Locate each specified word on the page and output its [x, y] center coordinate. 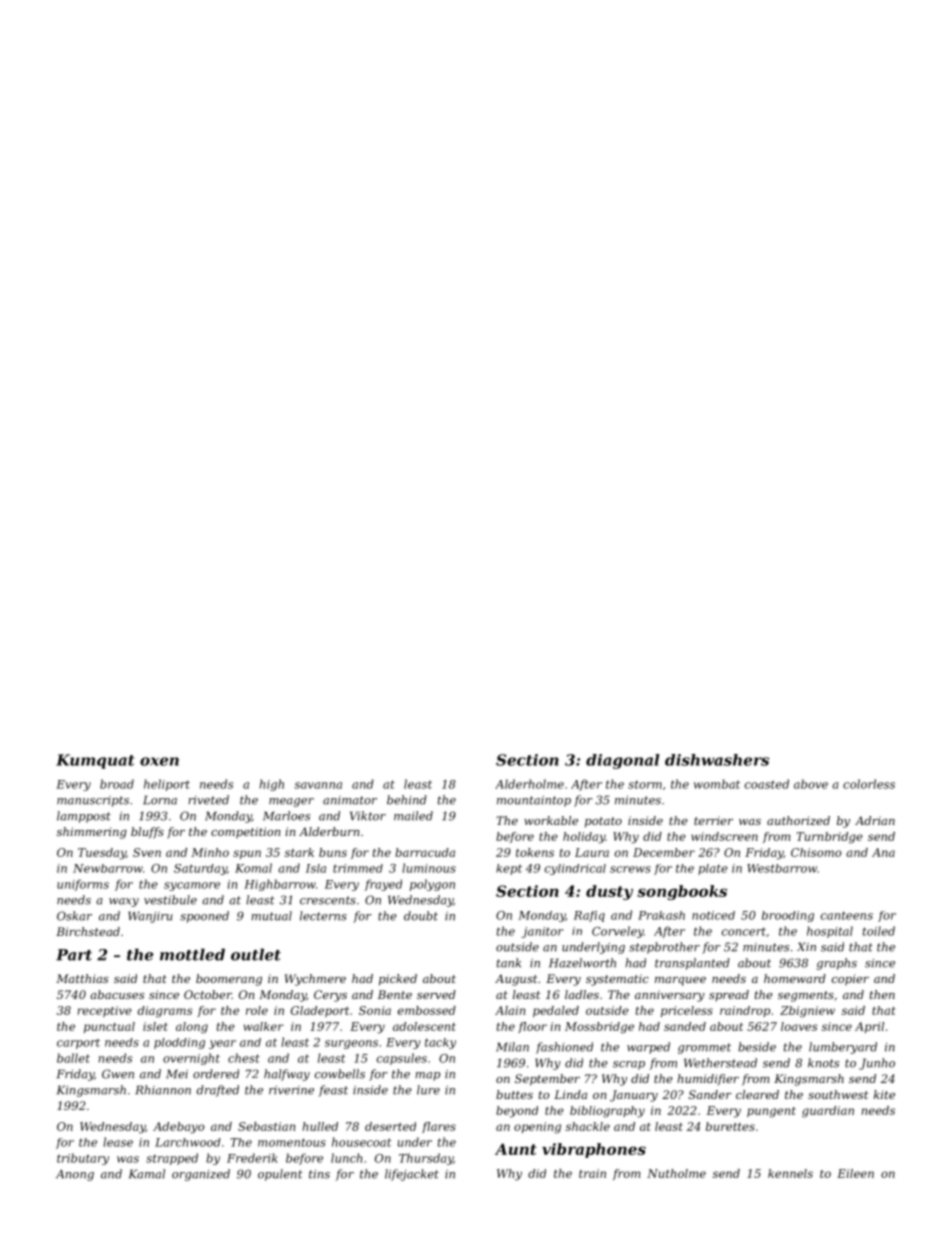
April [869, 1027]
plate [713, 869]
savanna [318, 785]
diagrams [165, 1012]
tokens [535, 852]
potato [603, 822]
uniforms [83, 885]
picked [398, 980]
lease [118, 1142]
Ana [883, 852]
